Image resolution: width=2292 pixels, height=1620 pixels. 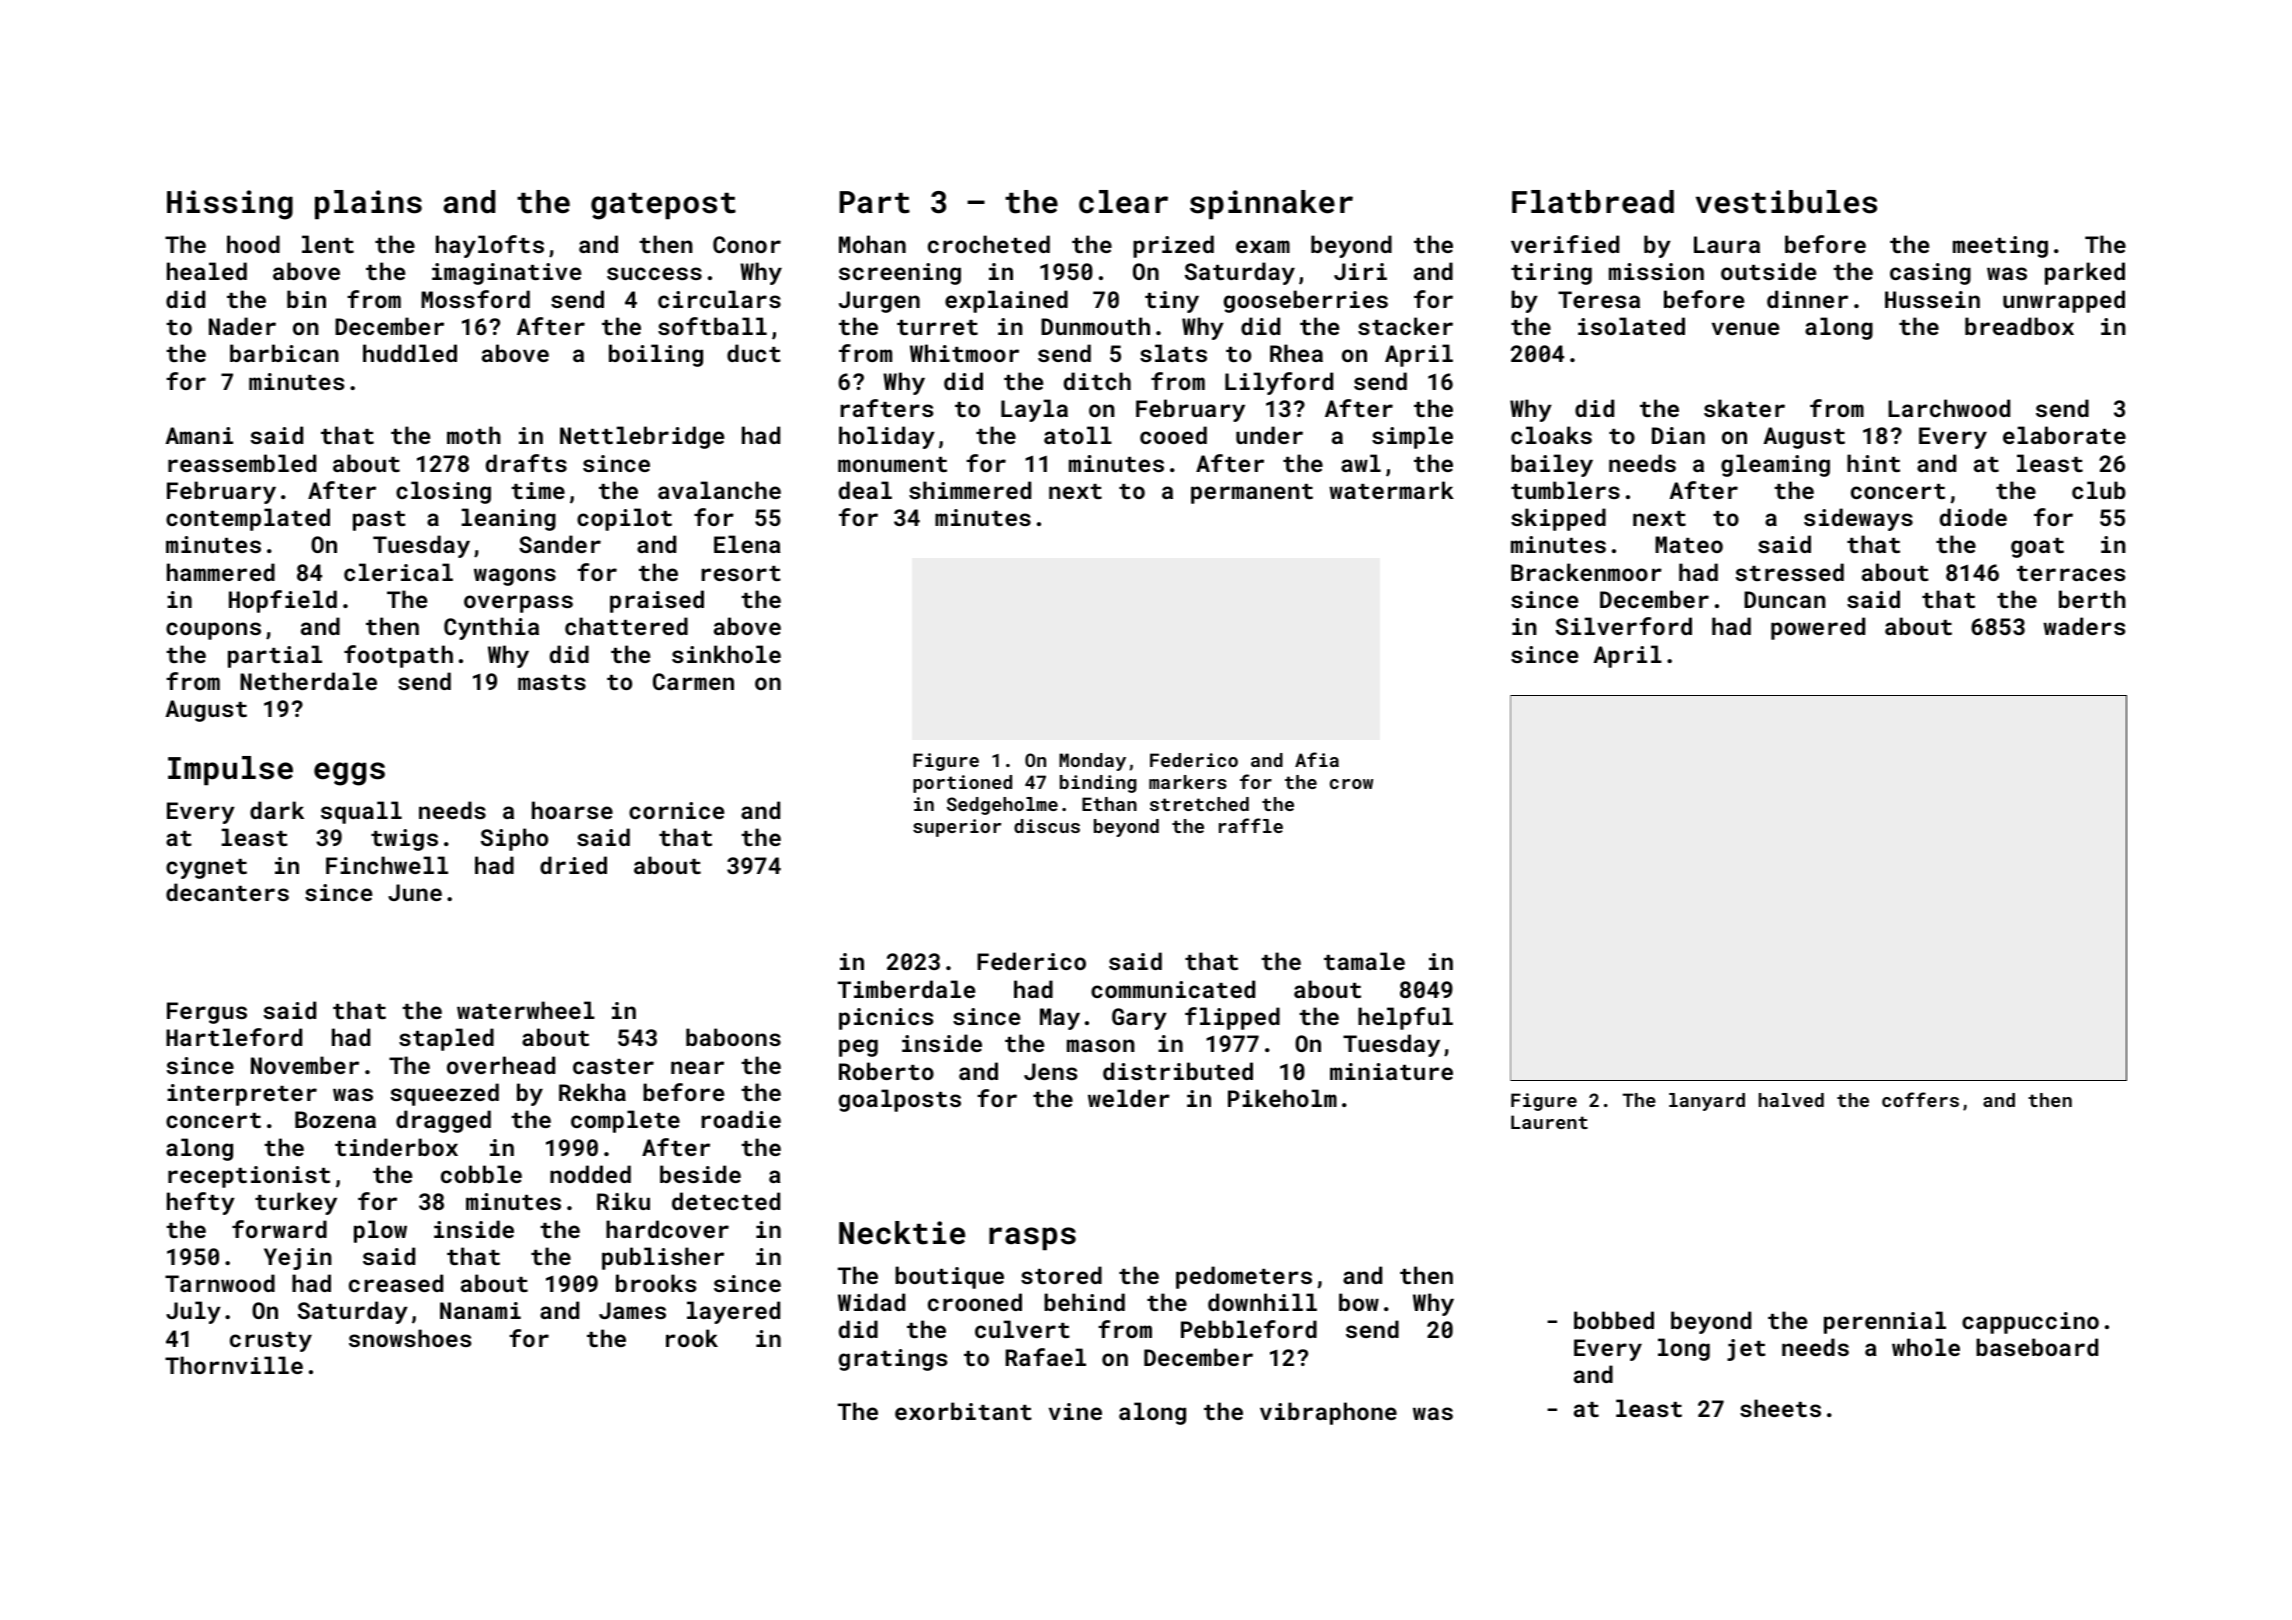 I want to click on healed, so click(x=207, y=271).
